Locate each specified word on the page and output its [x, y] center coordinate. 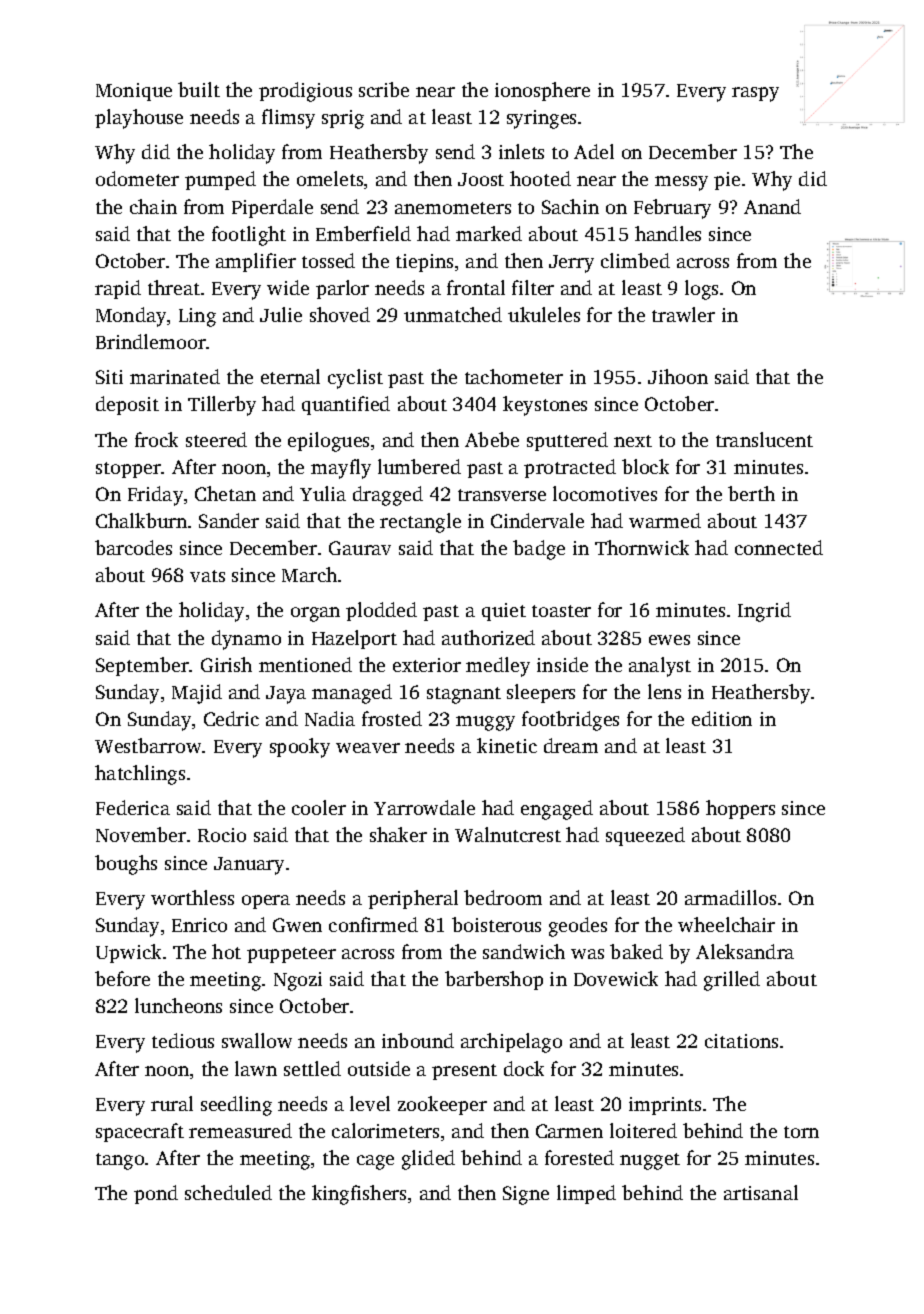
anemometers [453, 208]
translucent [764, 439]
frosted [392, 718]
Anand [772, 206]
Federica [133, 807]
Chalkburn [141, 520]
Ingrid [764, 612]
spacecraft [140, 1132]
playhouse [139, 119]
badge [539, 550]
